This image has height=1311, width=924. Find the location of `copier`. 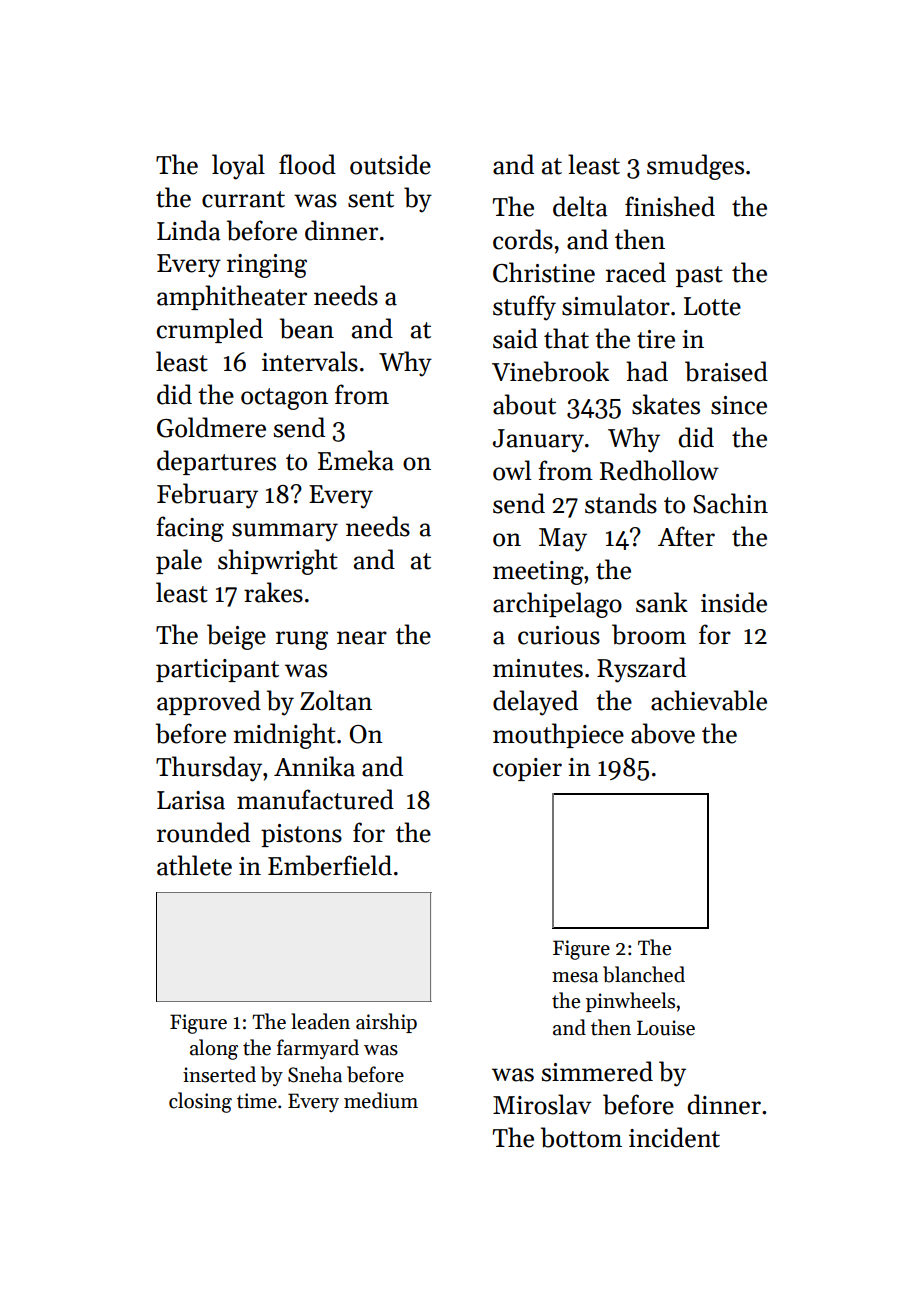

copier is located at coordinates (527, 769).
